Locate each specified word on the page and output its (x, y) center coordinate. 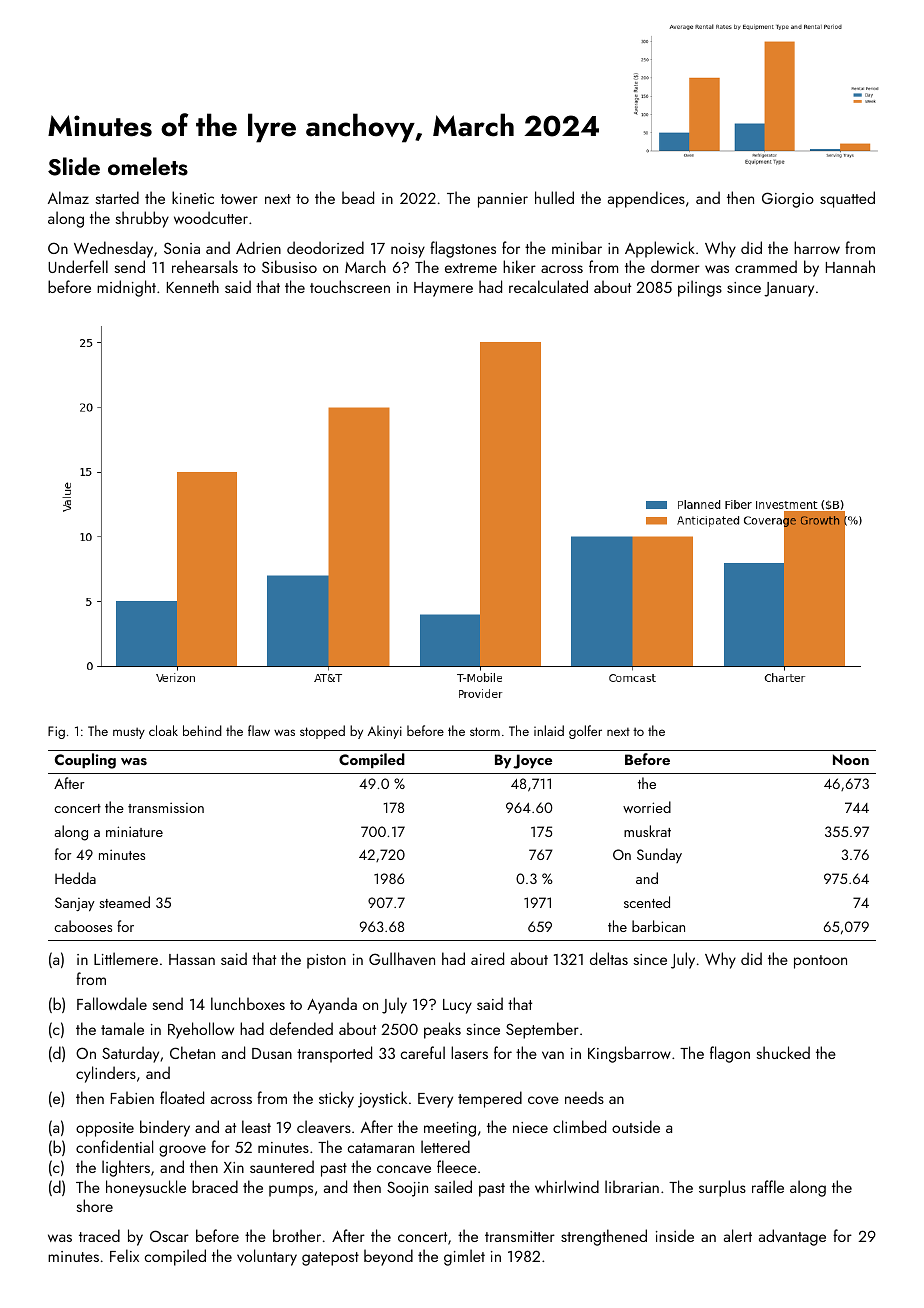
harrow (817, 247)
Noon (851, 759)
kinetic (193, 197)
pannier (503, 200)
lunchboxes (248, 1003)
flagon (730, 1054)
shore (94, 1205)
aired (487, 958)
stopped (322, 732)
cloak (163, 730)
